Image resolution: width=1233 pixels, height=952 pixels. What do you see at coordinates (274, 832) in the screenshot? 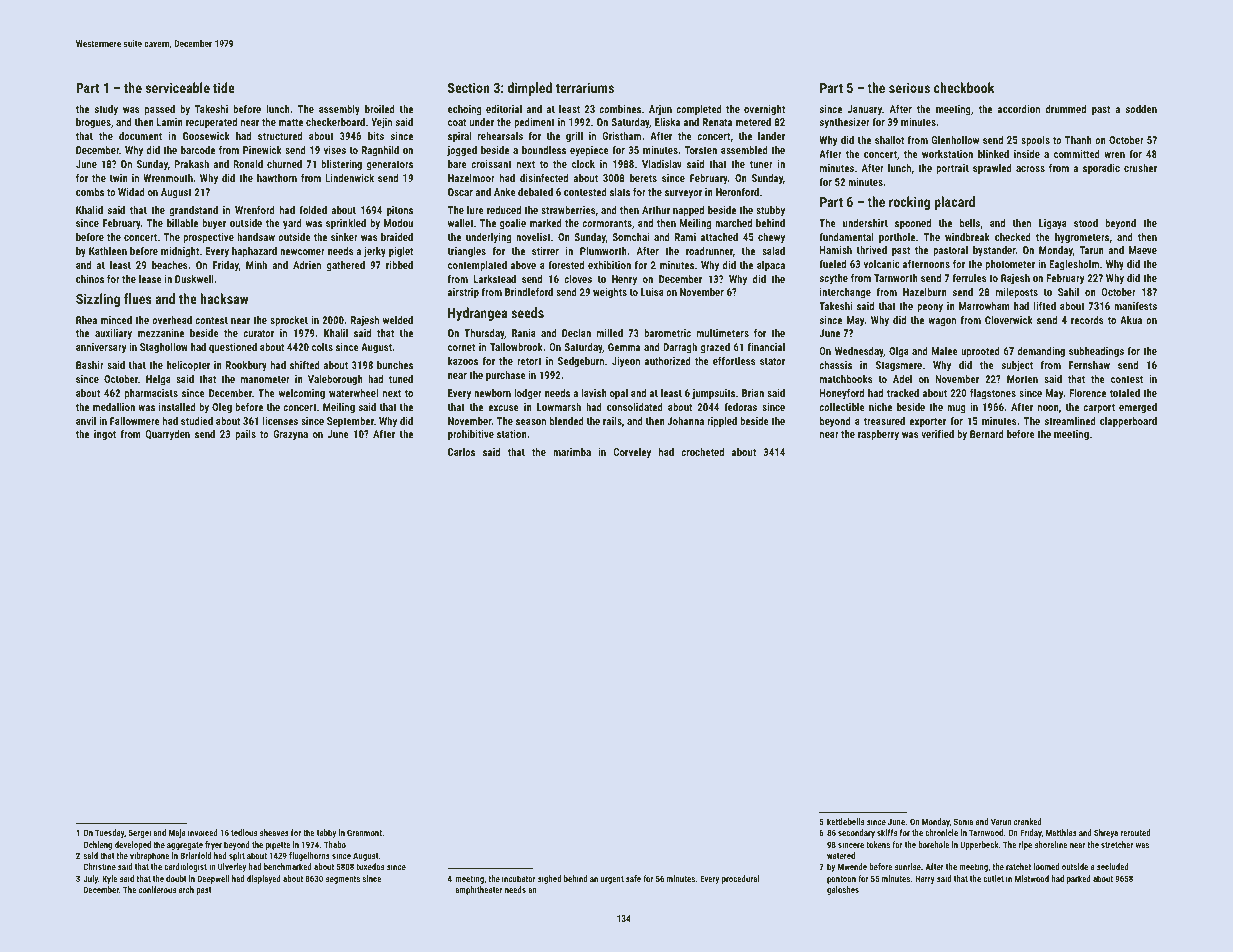
I see `sheaves` at bounding box center [274, 832].
